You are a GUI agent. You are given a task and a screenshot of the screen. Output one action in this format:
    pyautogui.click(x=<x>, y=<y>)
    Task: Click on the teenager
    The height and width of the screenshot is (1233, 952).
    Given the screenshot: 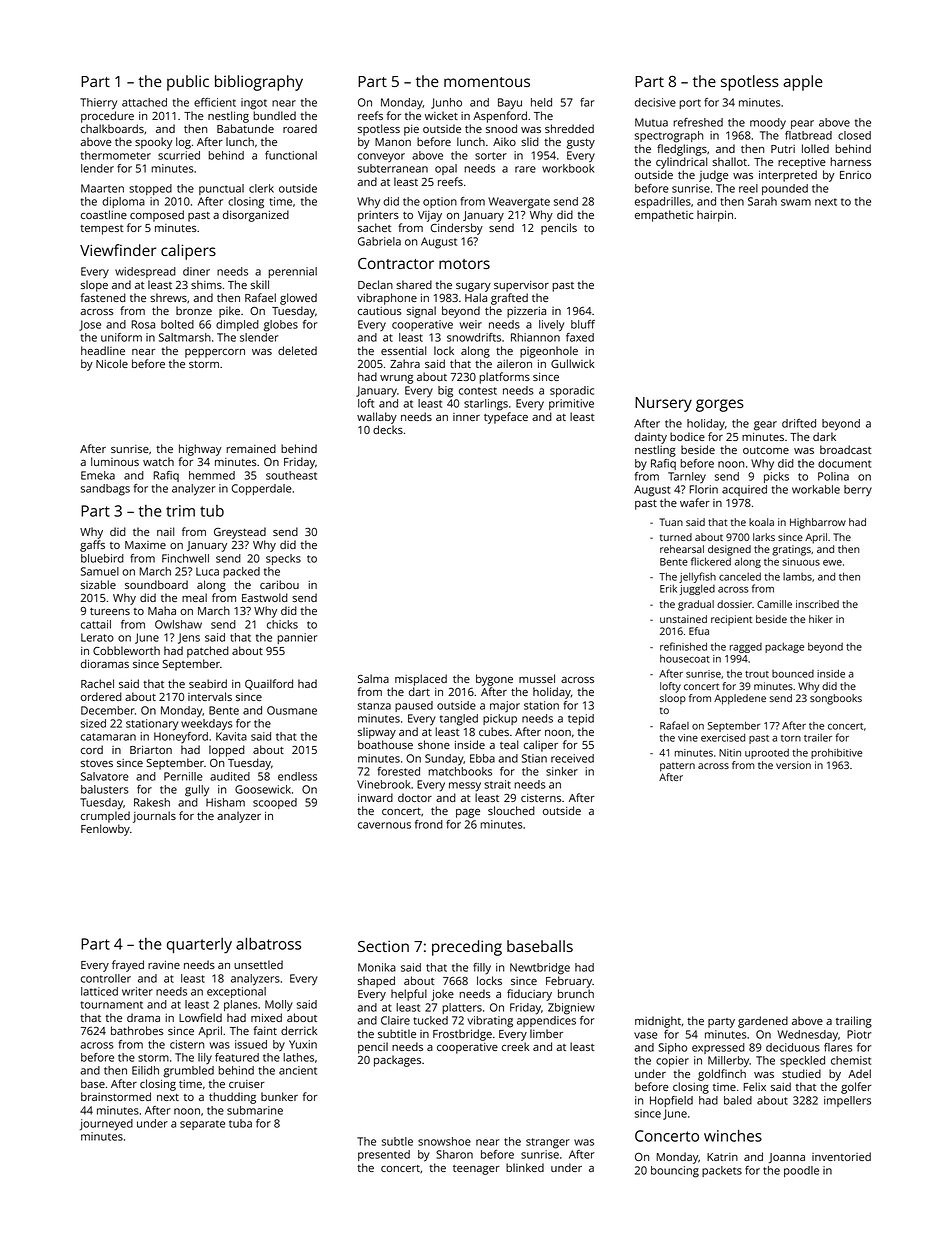 What is the action you would take?
    pyautogui.click(x=476, y=1170)
